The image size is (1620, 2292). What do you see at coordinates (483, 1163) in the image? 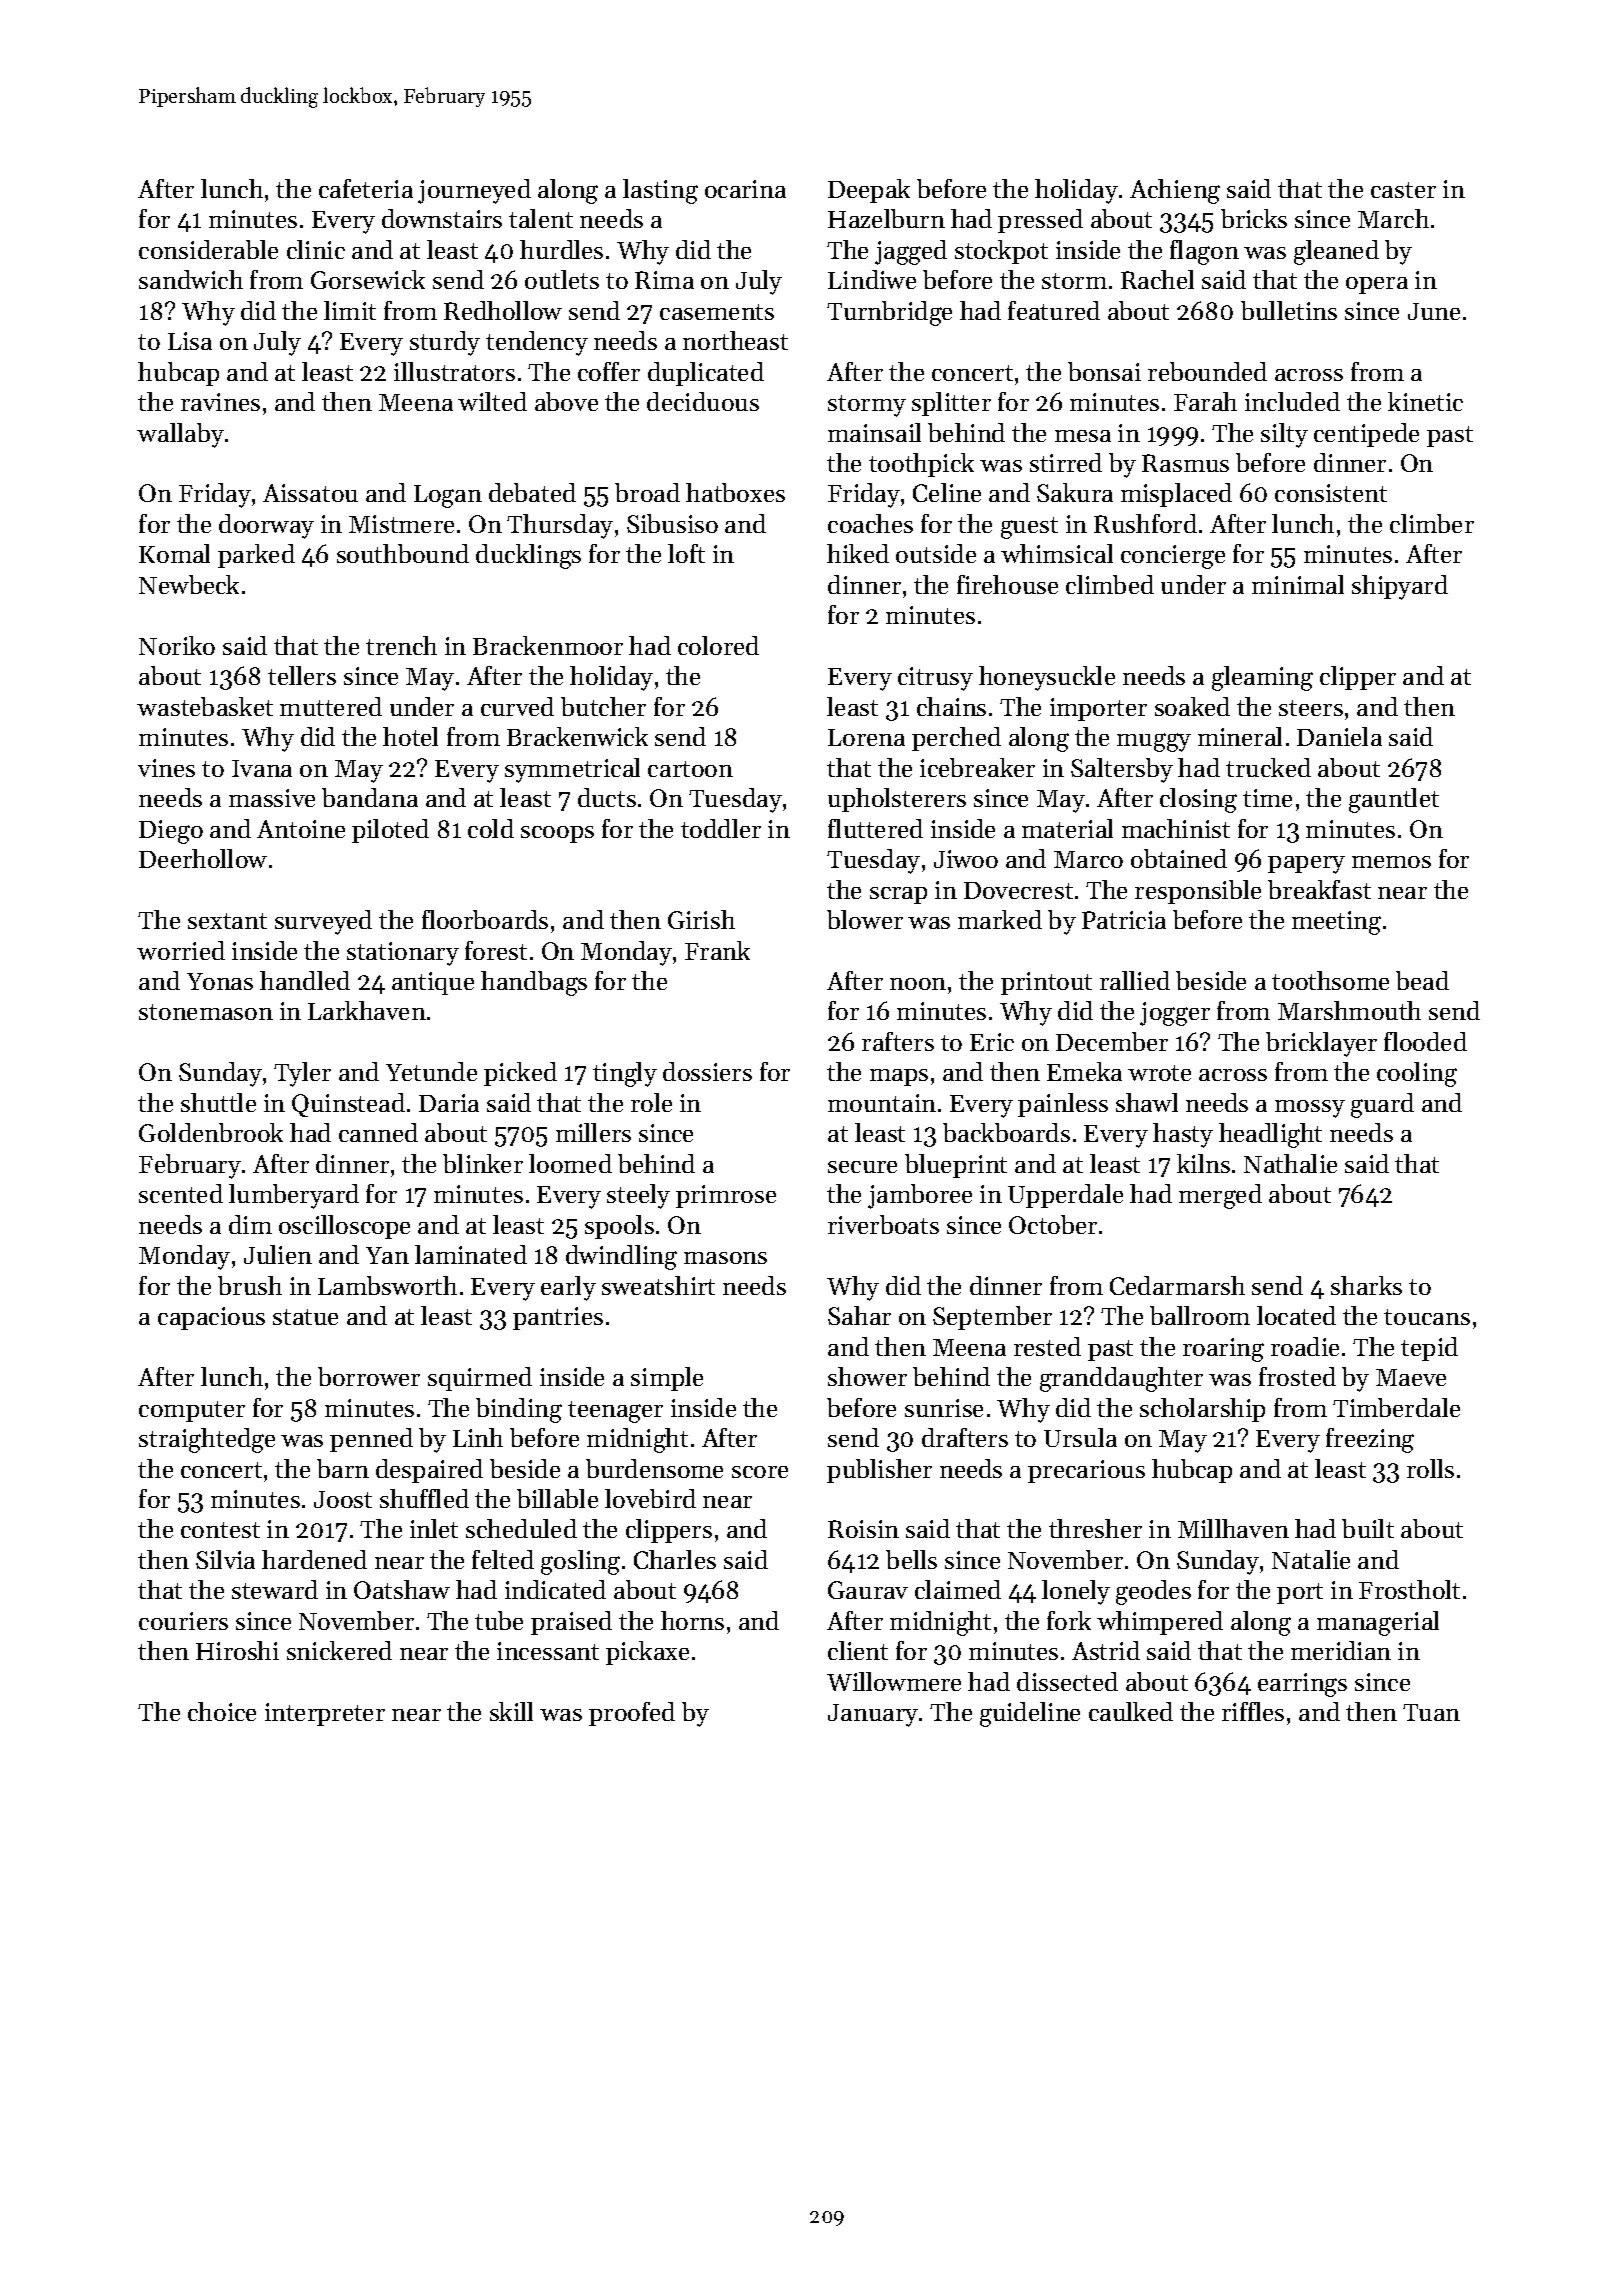
I see `blinker` at bounding box center [483, 1163].
